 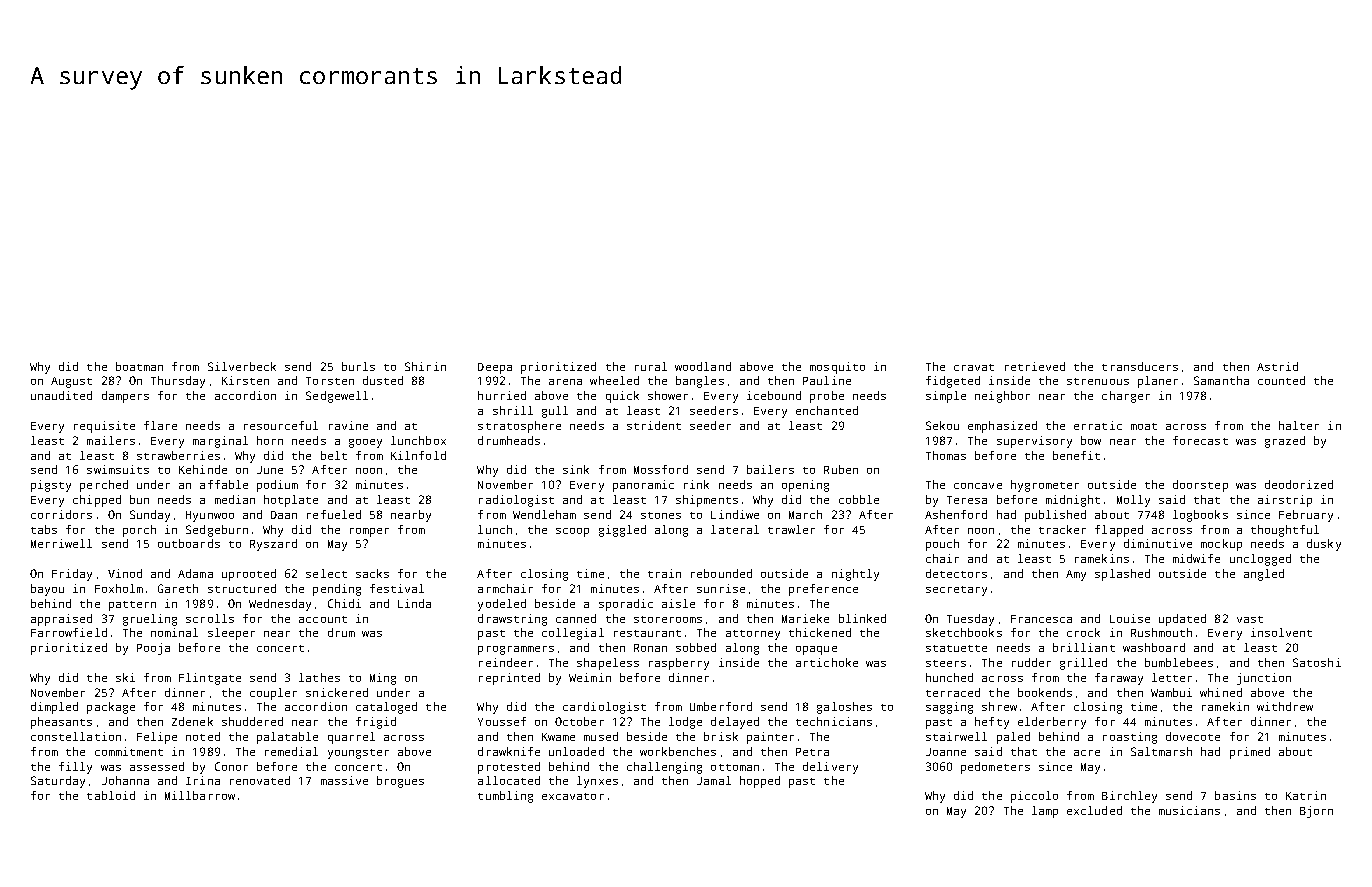 I want to click on secretary, so click(x=956, y=591).
